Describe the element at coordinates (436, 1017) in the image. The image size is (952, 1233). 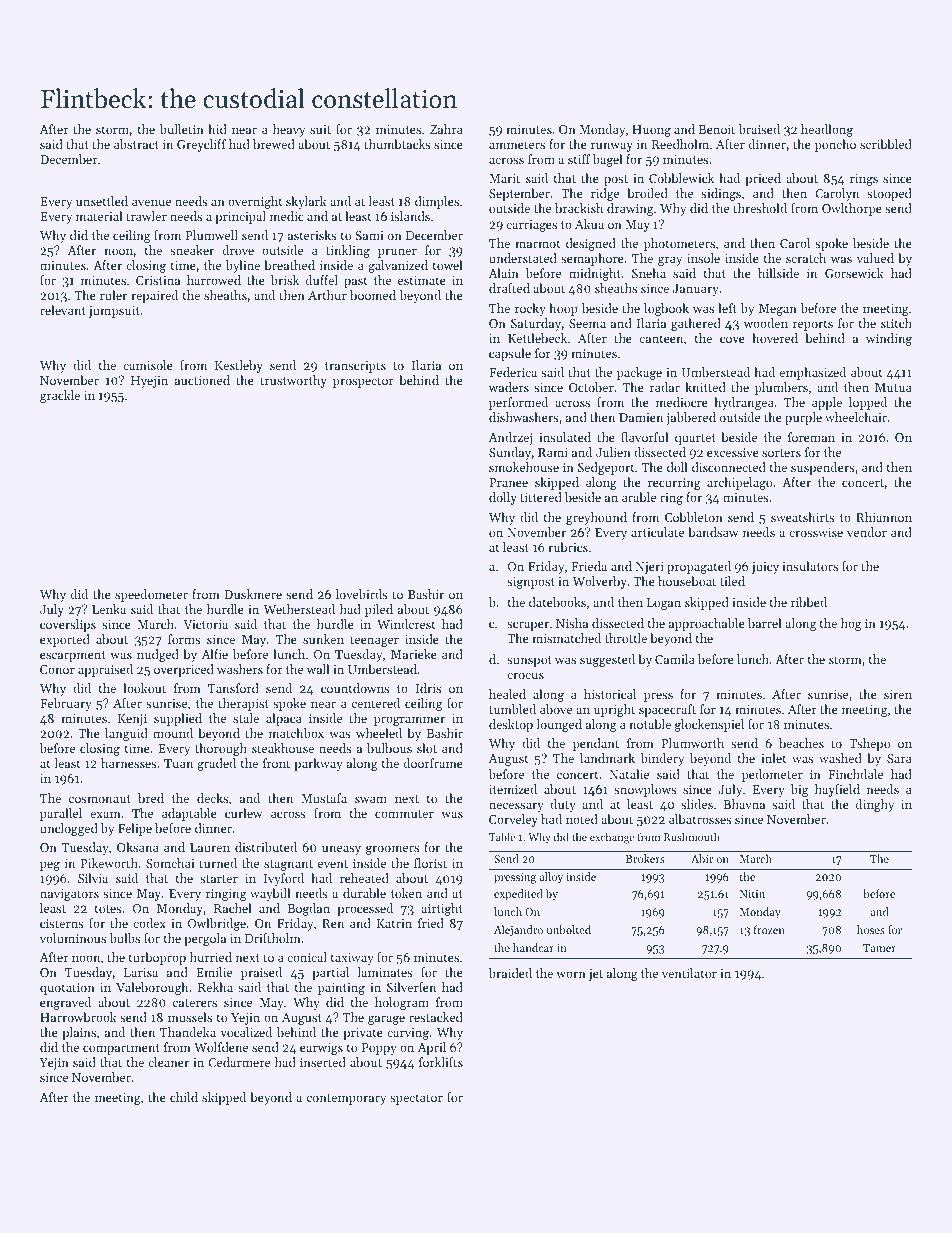
I see `restacked` at that location.
